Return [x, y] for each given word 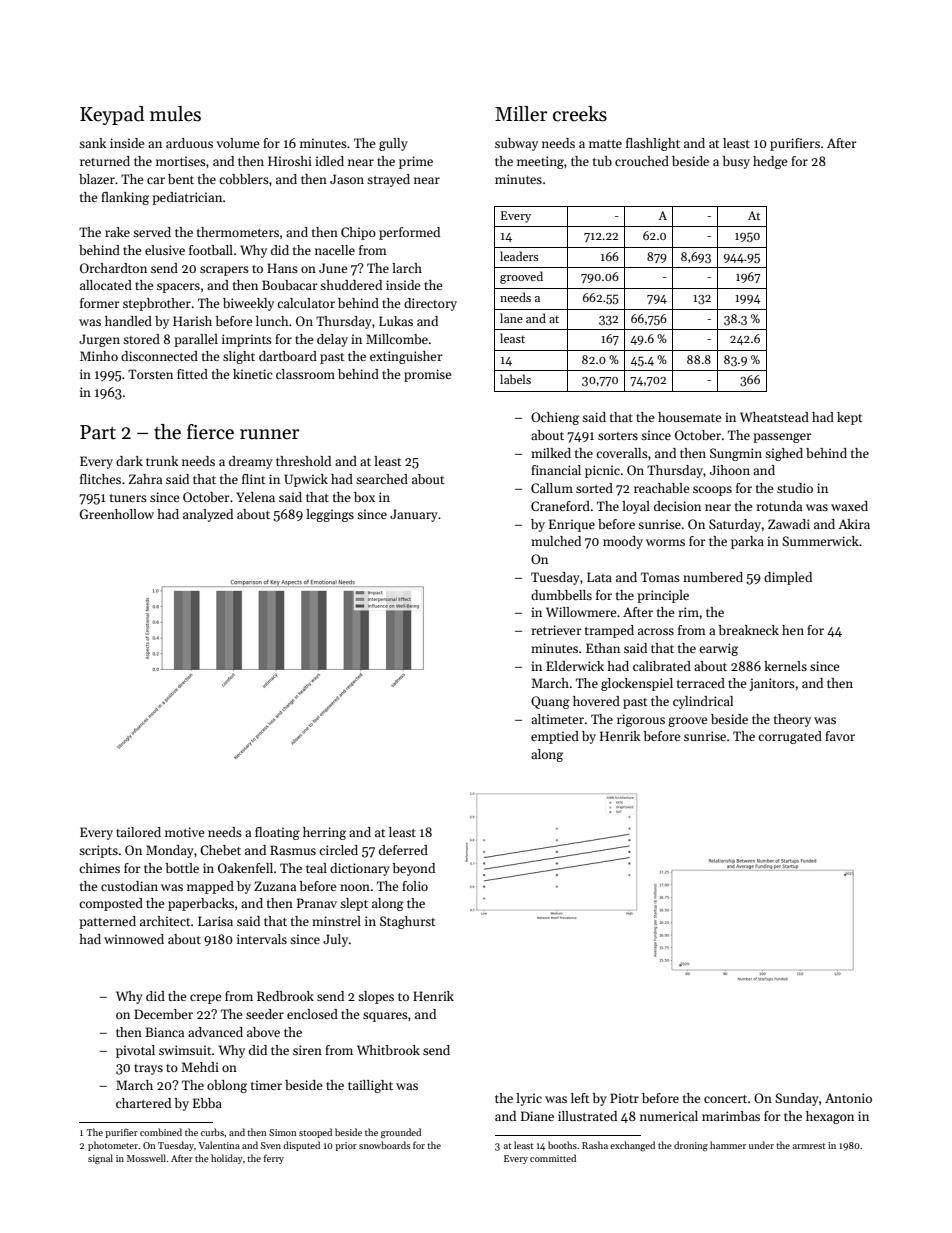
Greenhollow [117, 514]
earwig [718, 649]
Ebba [207, 1103]
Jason [347, 179]
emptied [555, 737]
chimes [99, 868]
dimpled [788, 578]
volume [238, 143]
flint [254, 479]
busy [736, 162]
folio [415, 886]
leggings [330, 515]
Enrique [572, 525]
